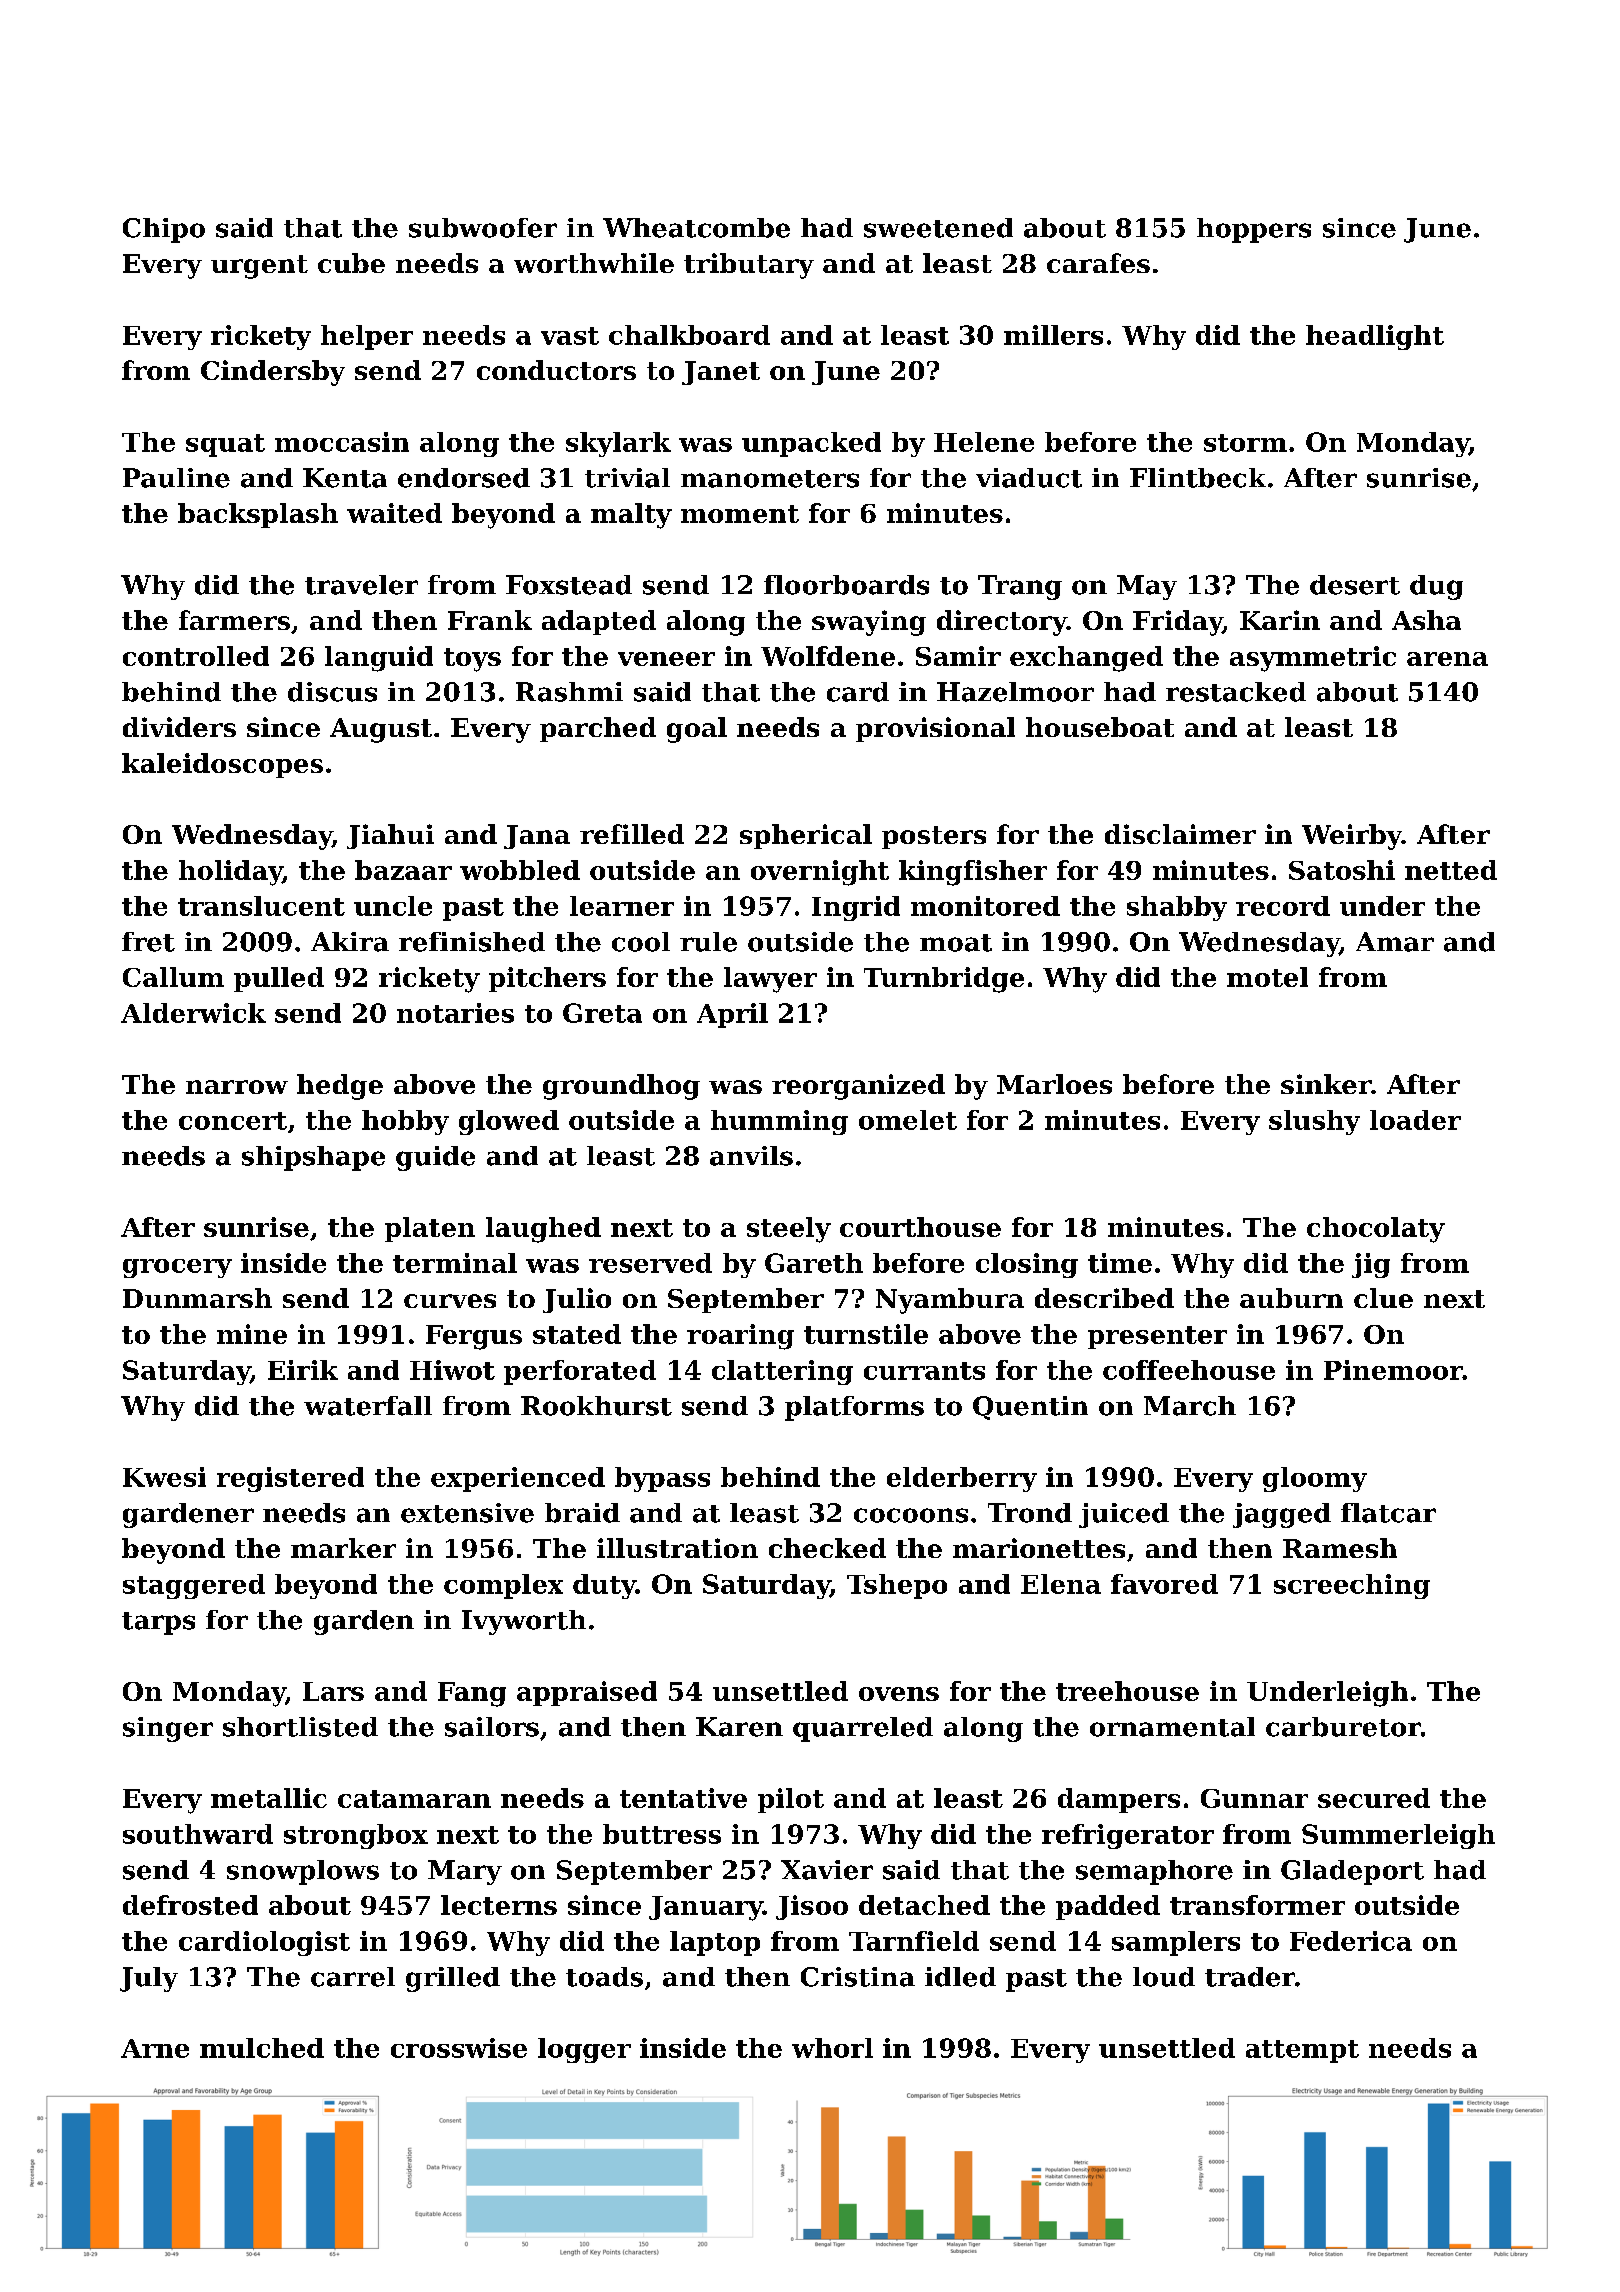  I want to click on Fang, so click(472, 1694).
